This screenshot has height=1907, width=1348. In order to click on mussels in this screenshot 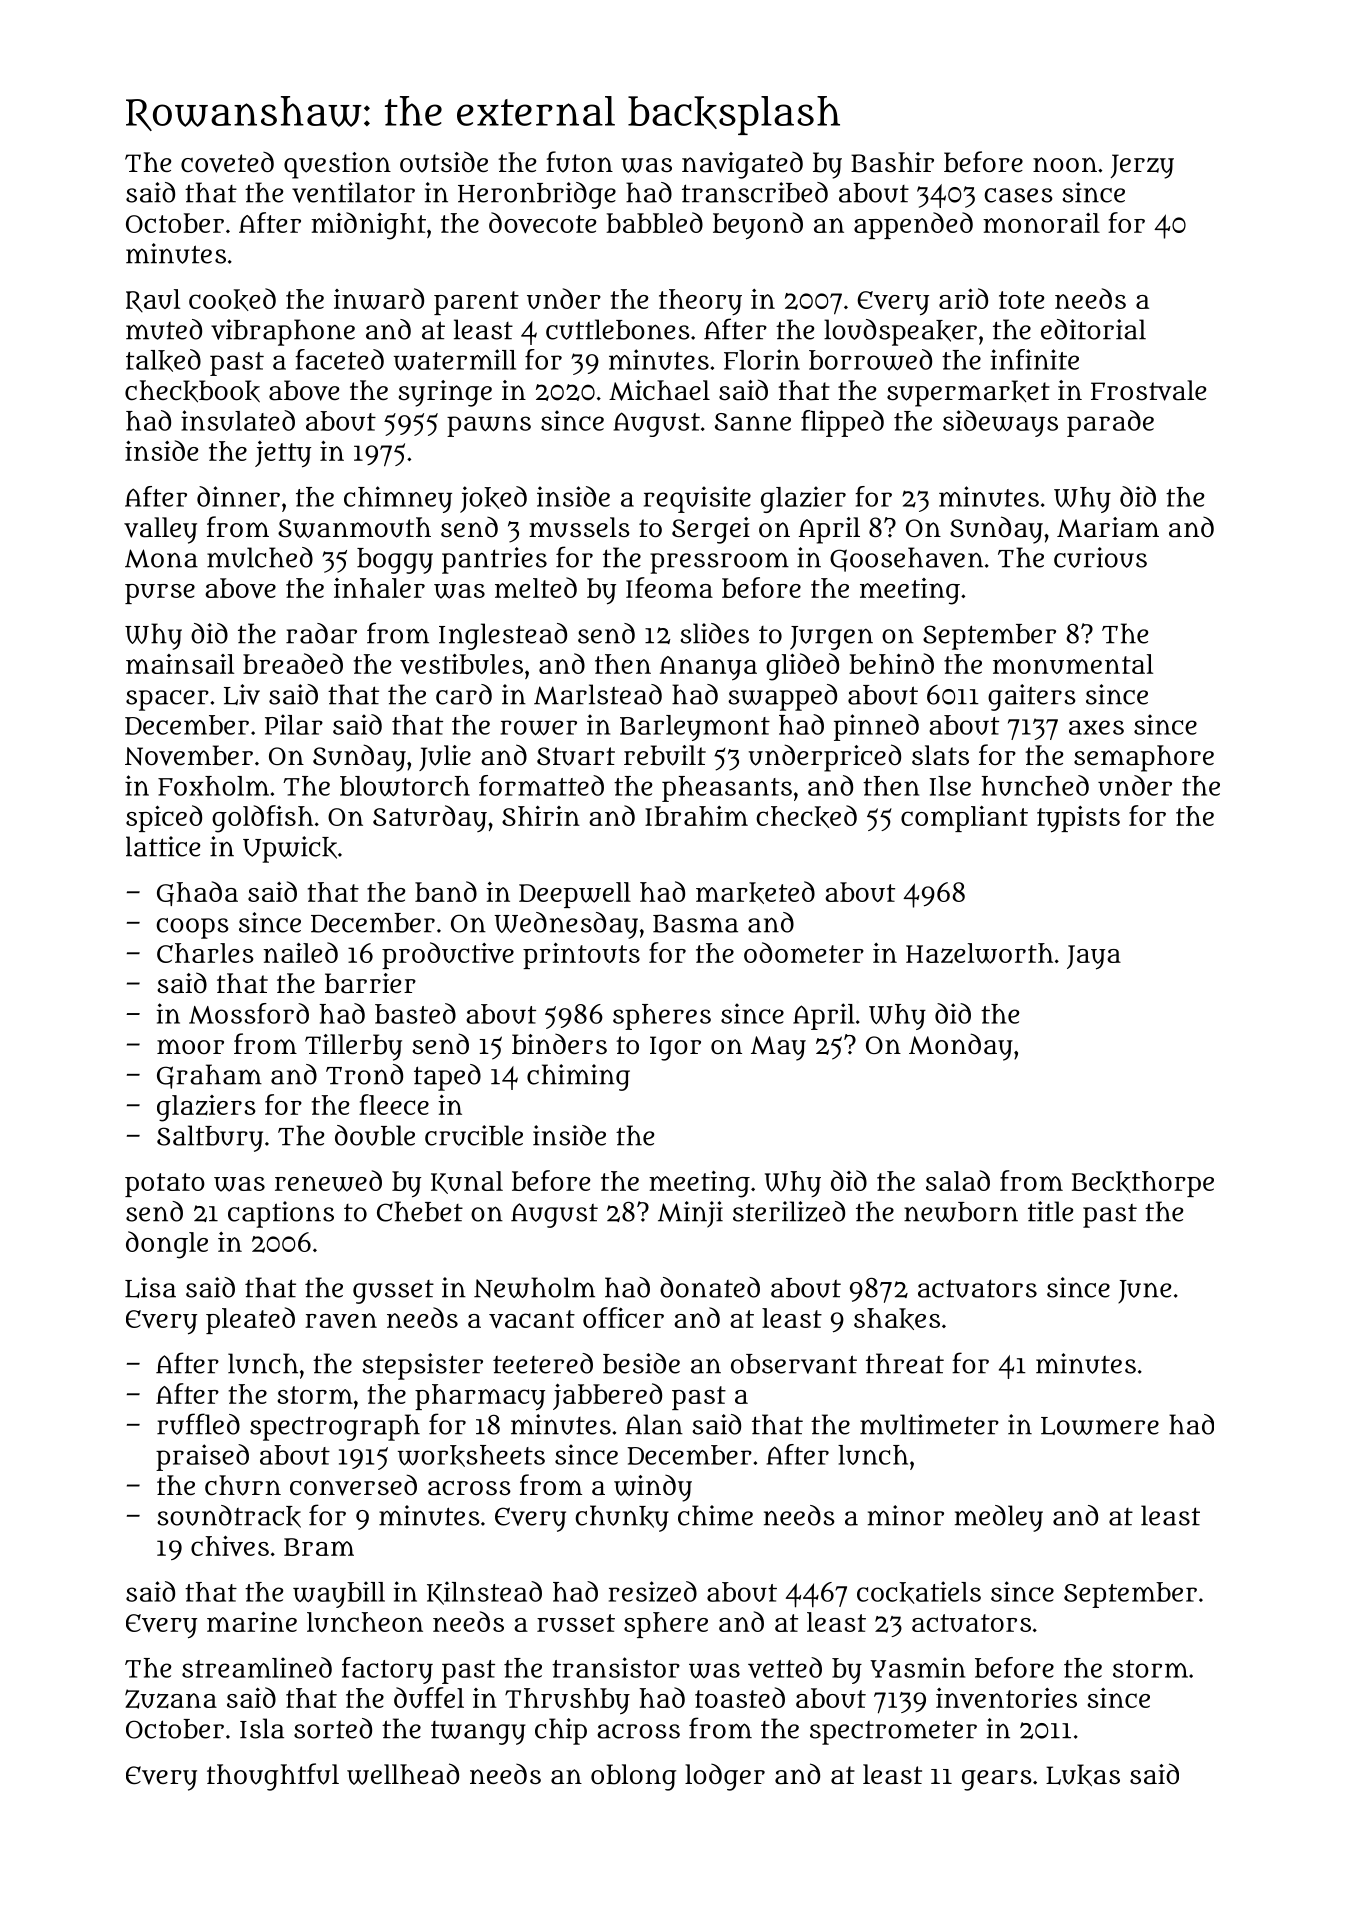, I will do `click(579, 527)`.
